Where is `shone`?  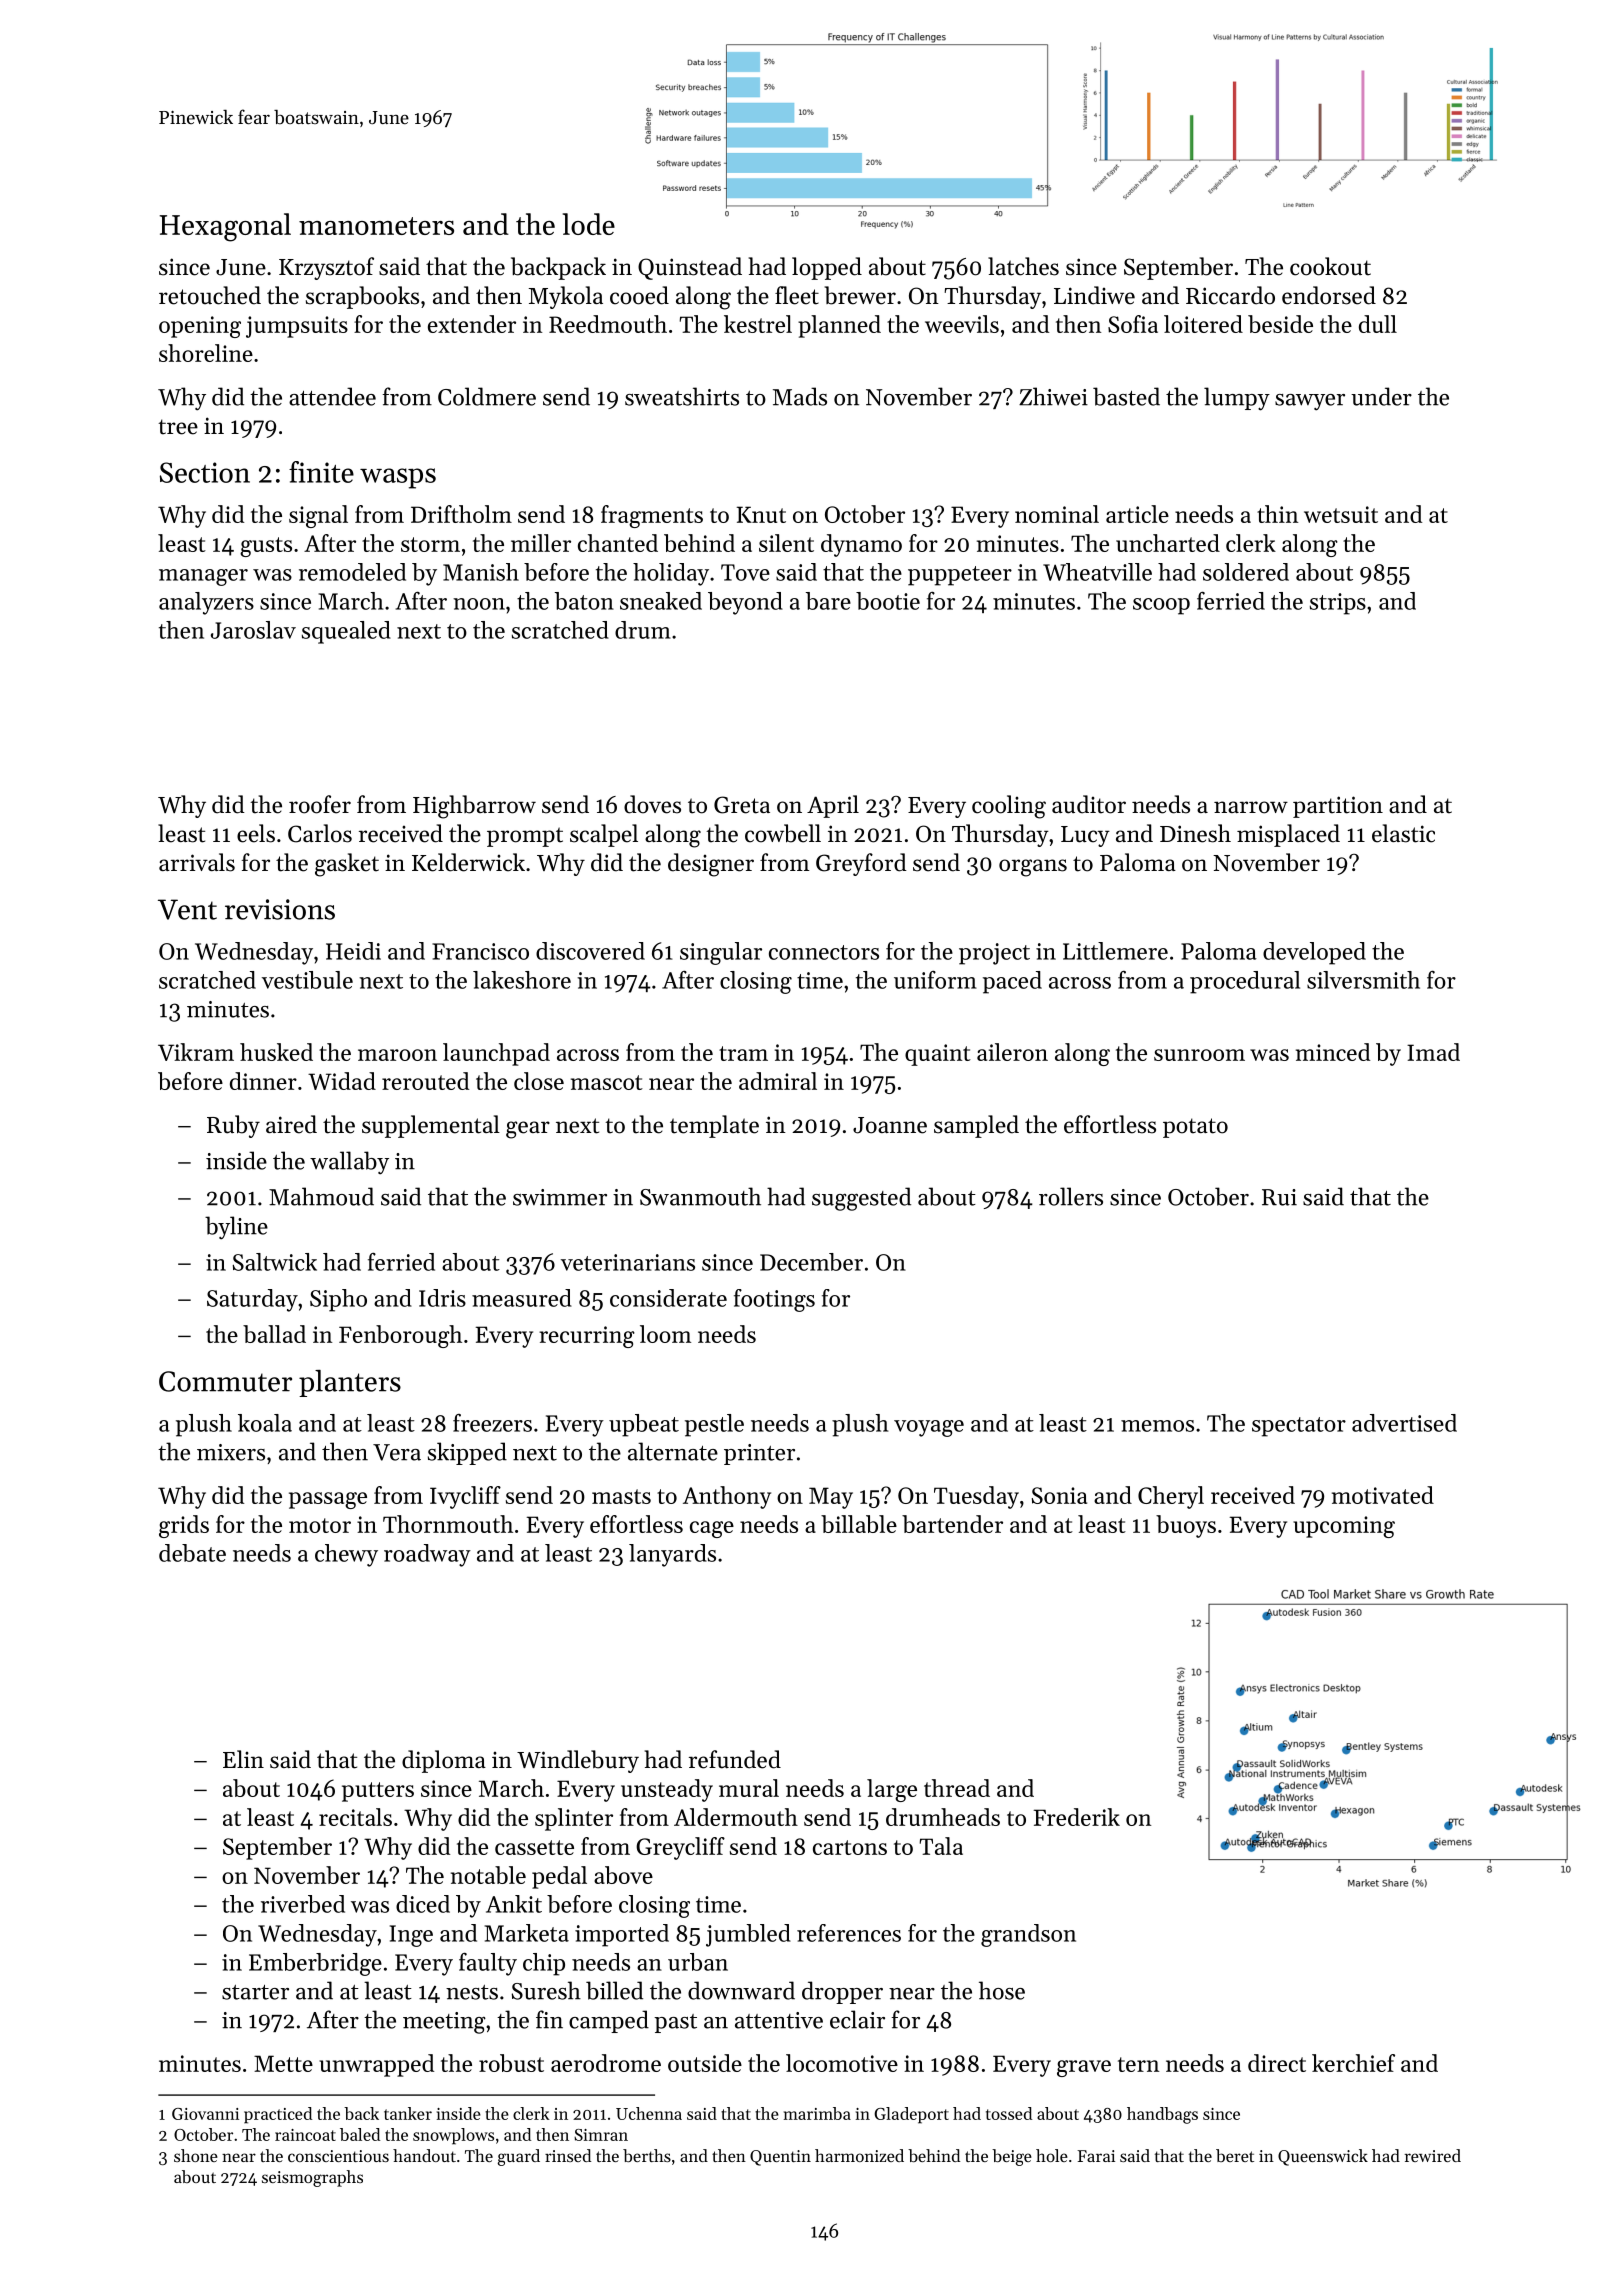 shone is located at coordinates (196, 2155).
